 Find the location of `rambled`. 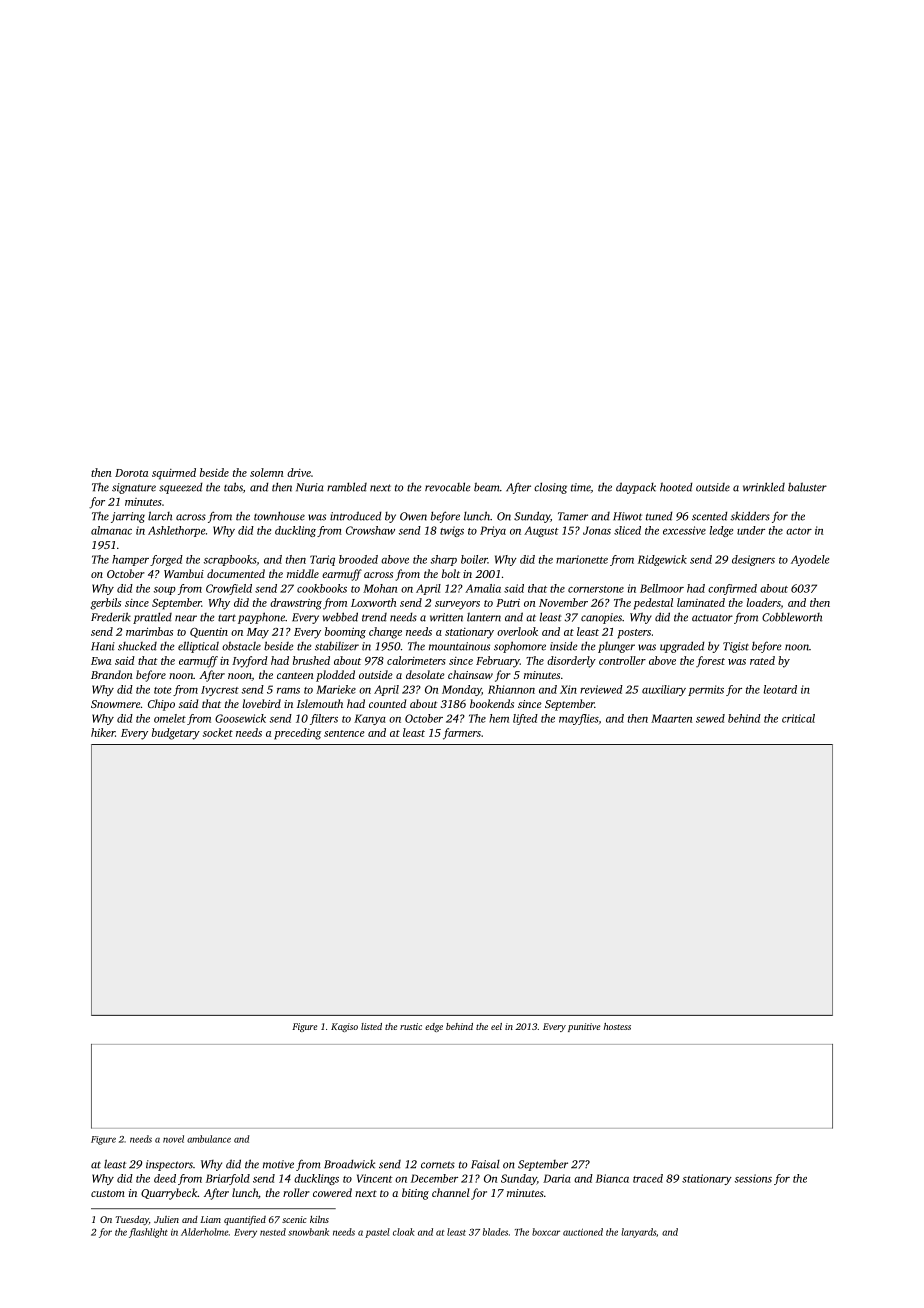

rambled is located at coordinates (347, 487).
